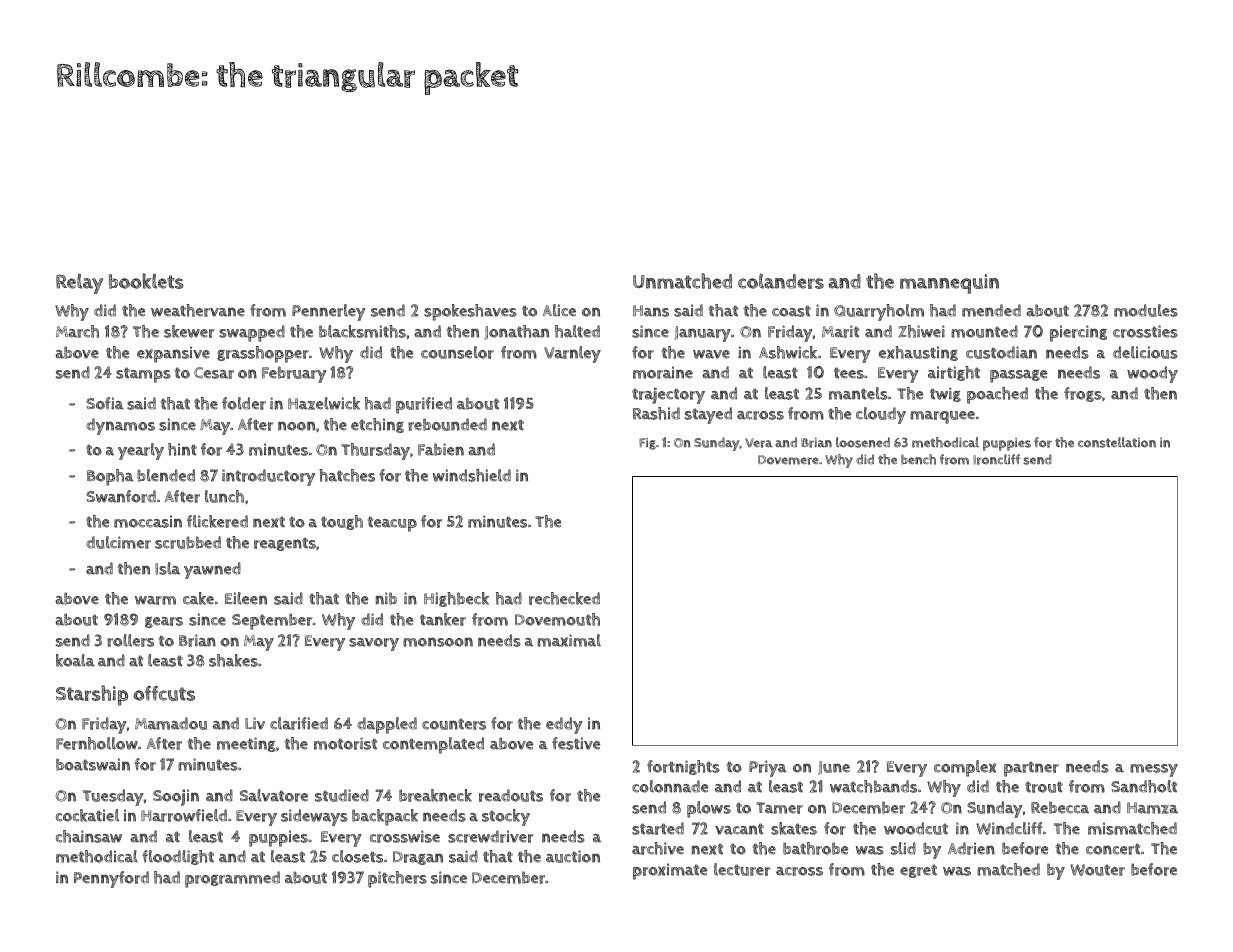 This screenshot has width=1233, height=952. Describe the element at coordinates (918, 459) in the screenshot. I see `bench` at that location.
